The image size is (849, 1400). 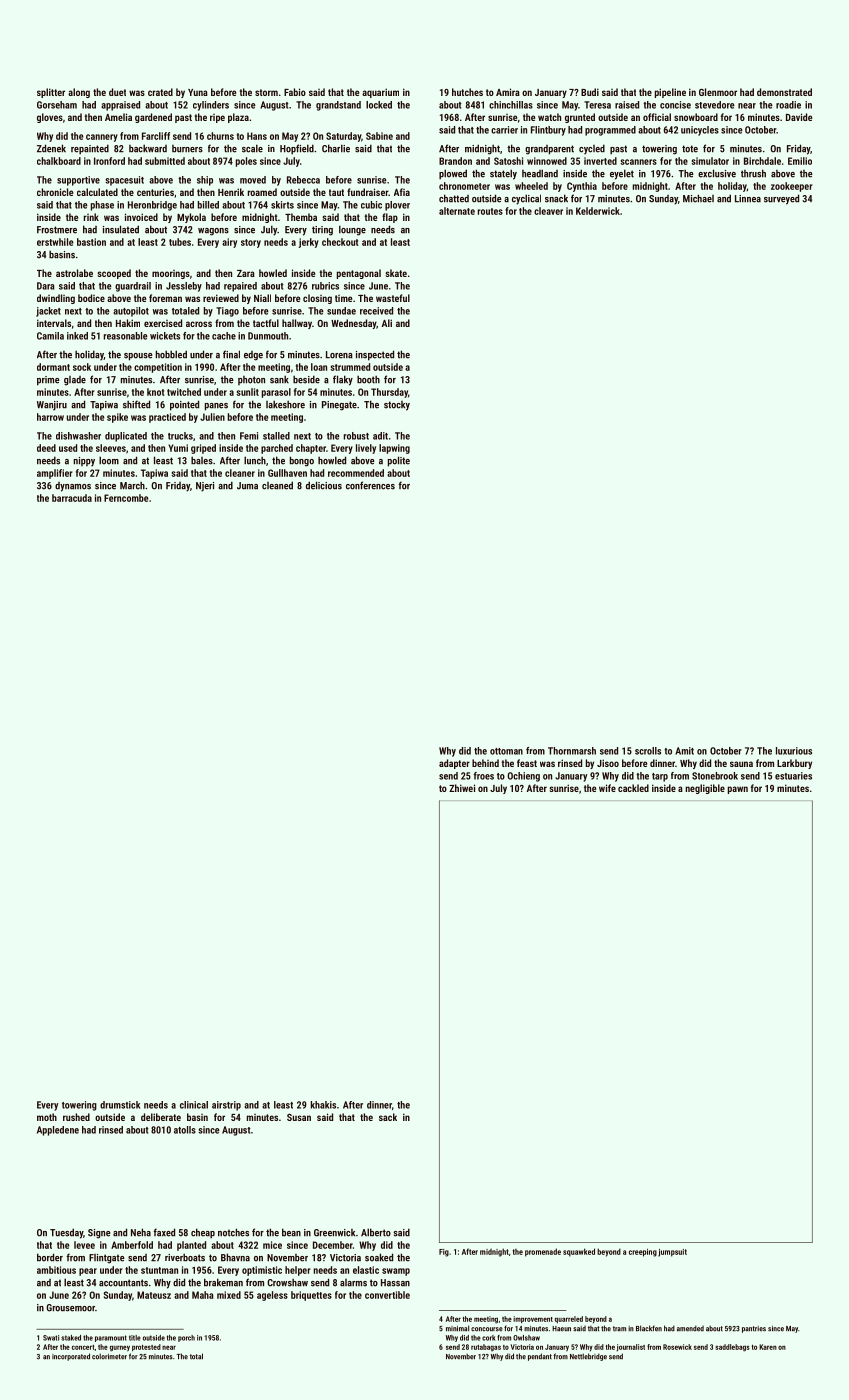 What do you see at coordinates (588, 1357) in the document?
I see `Nettlebridge` at bounding box center [588, 1357].
